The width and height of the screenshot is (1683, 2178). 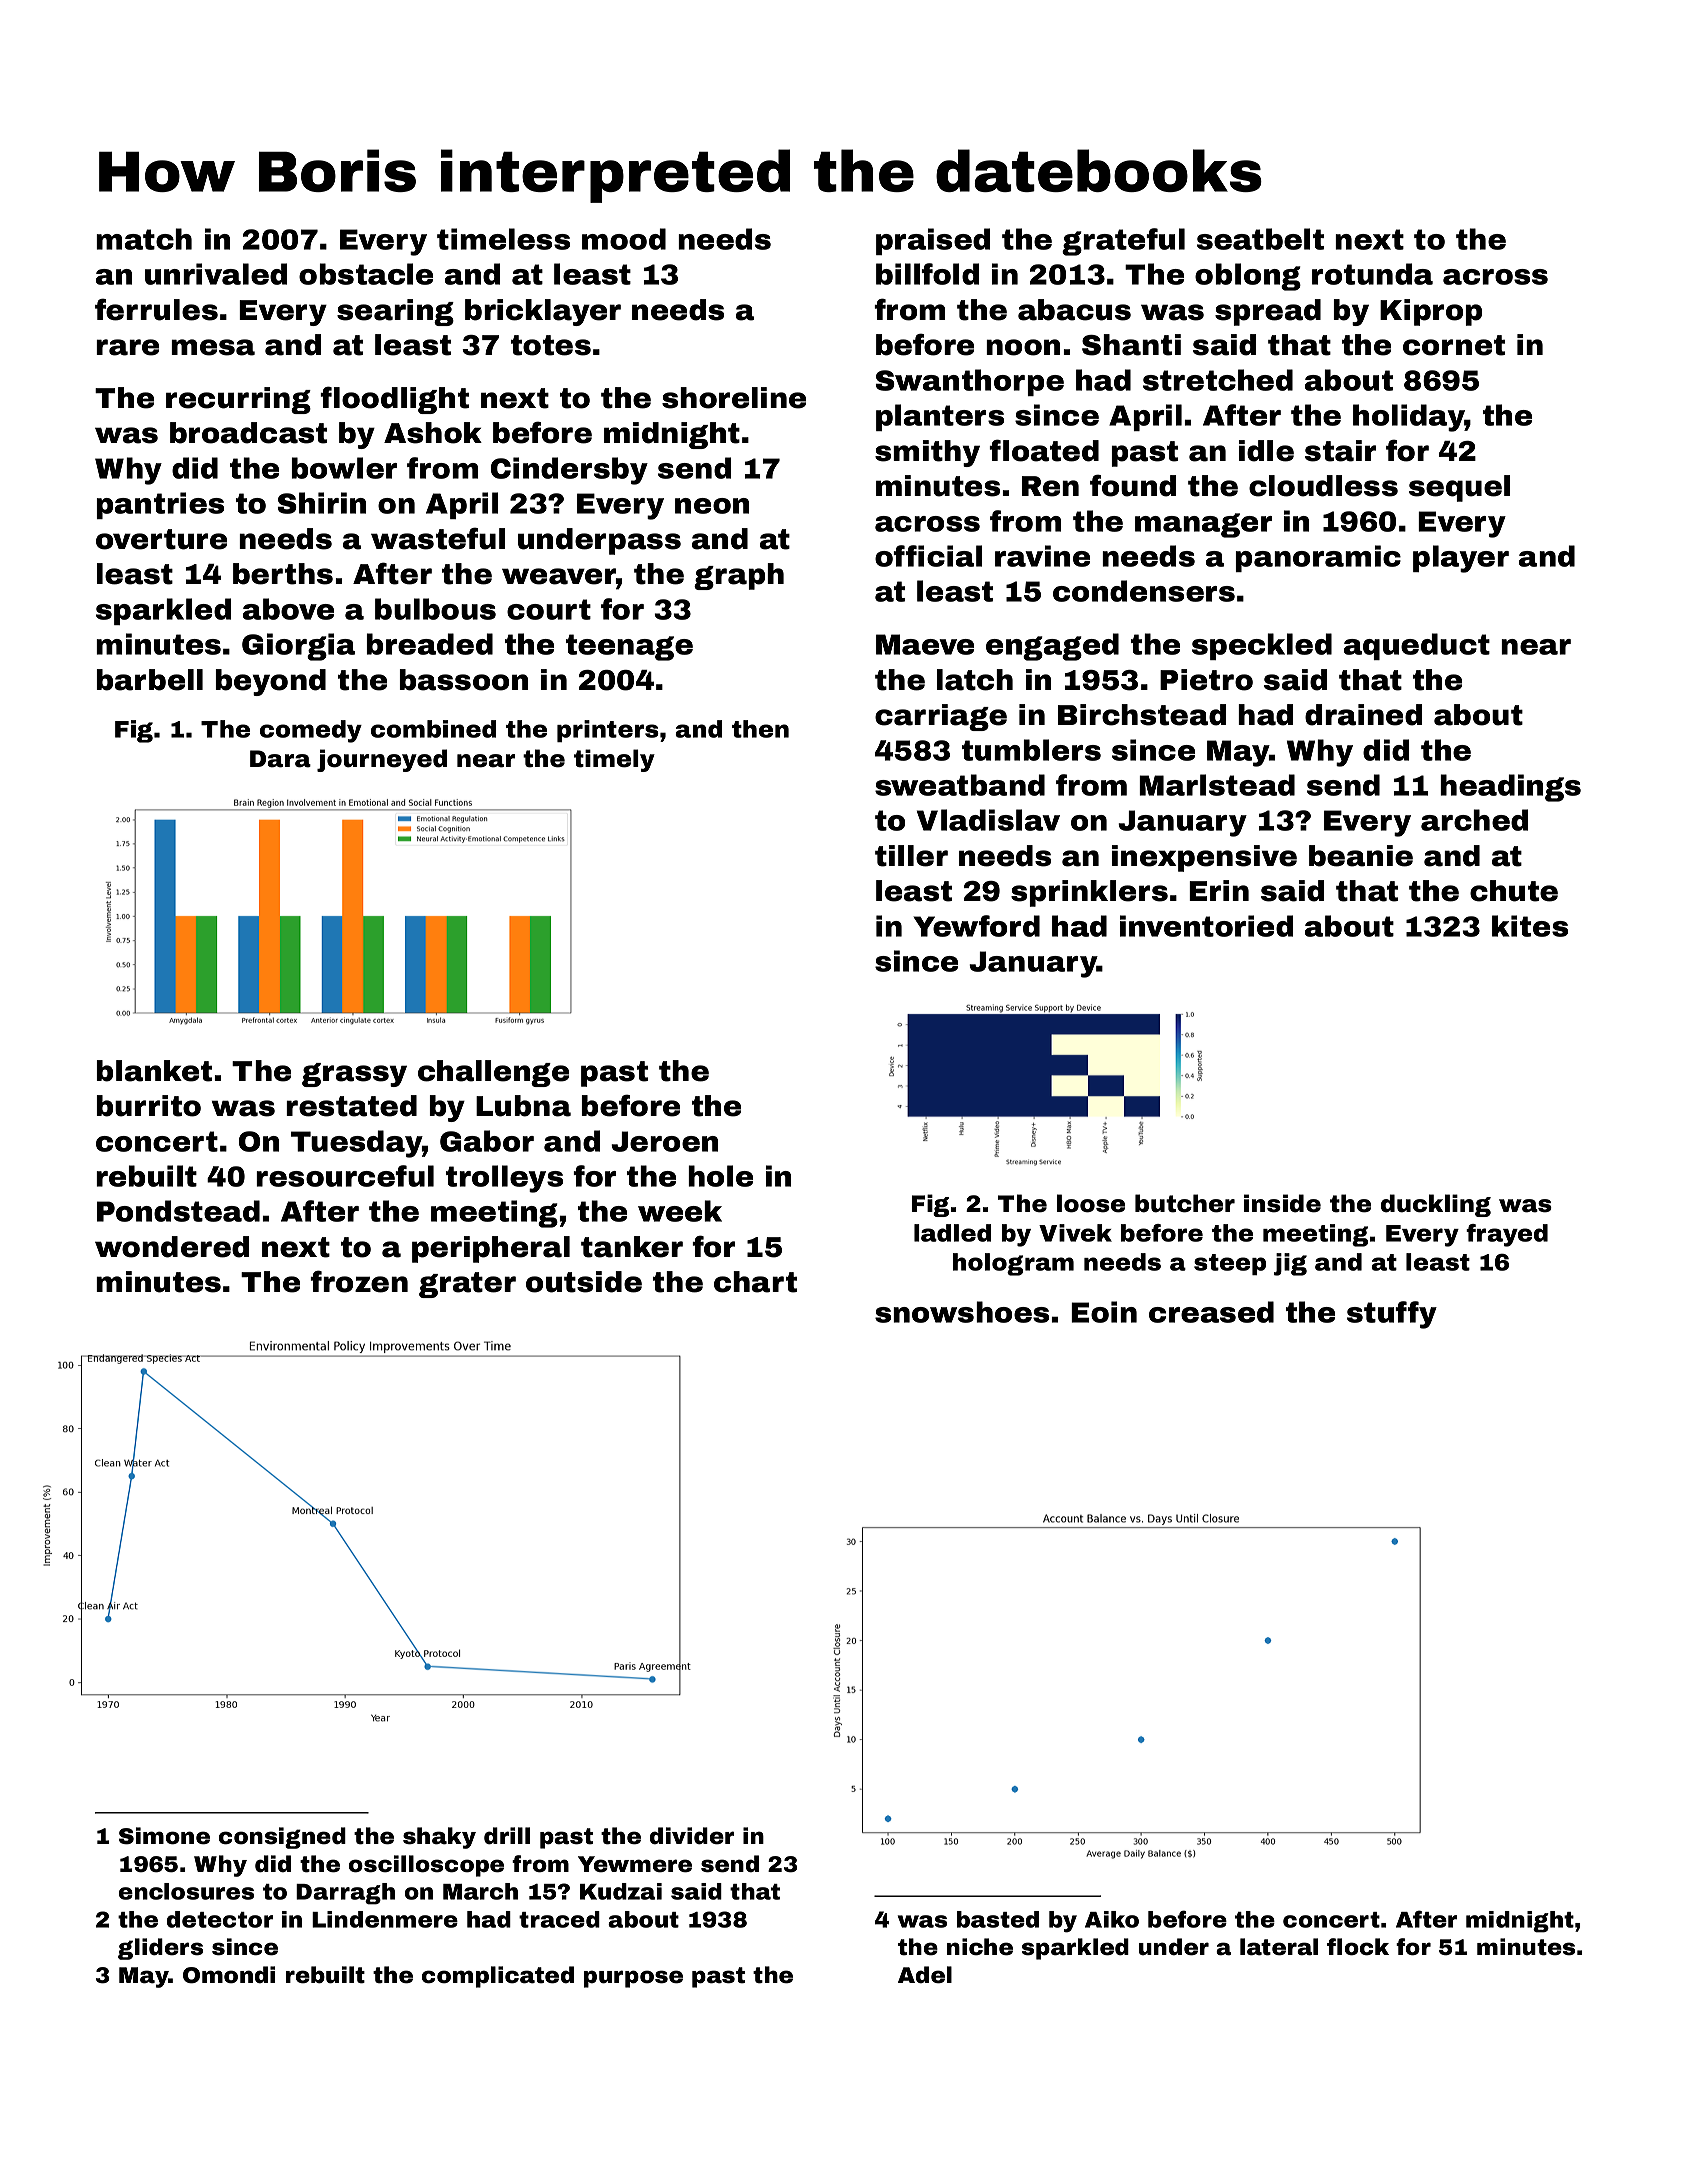 I want to click on grassy, so click(x=354, y=1075).
